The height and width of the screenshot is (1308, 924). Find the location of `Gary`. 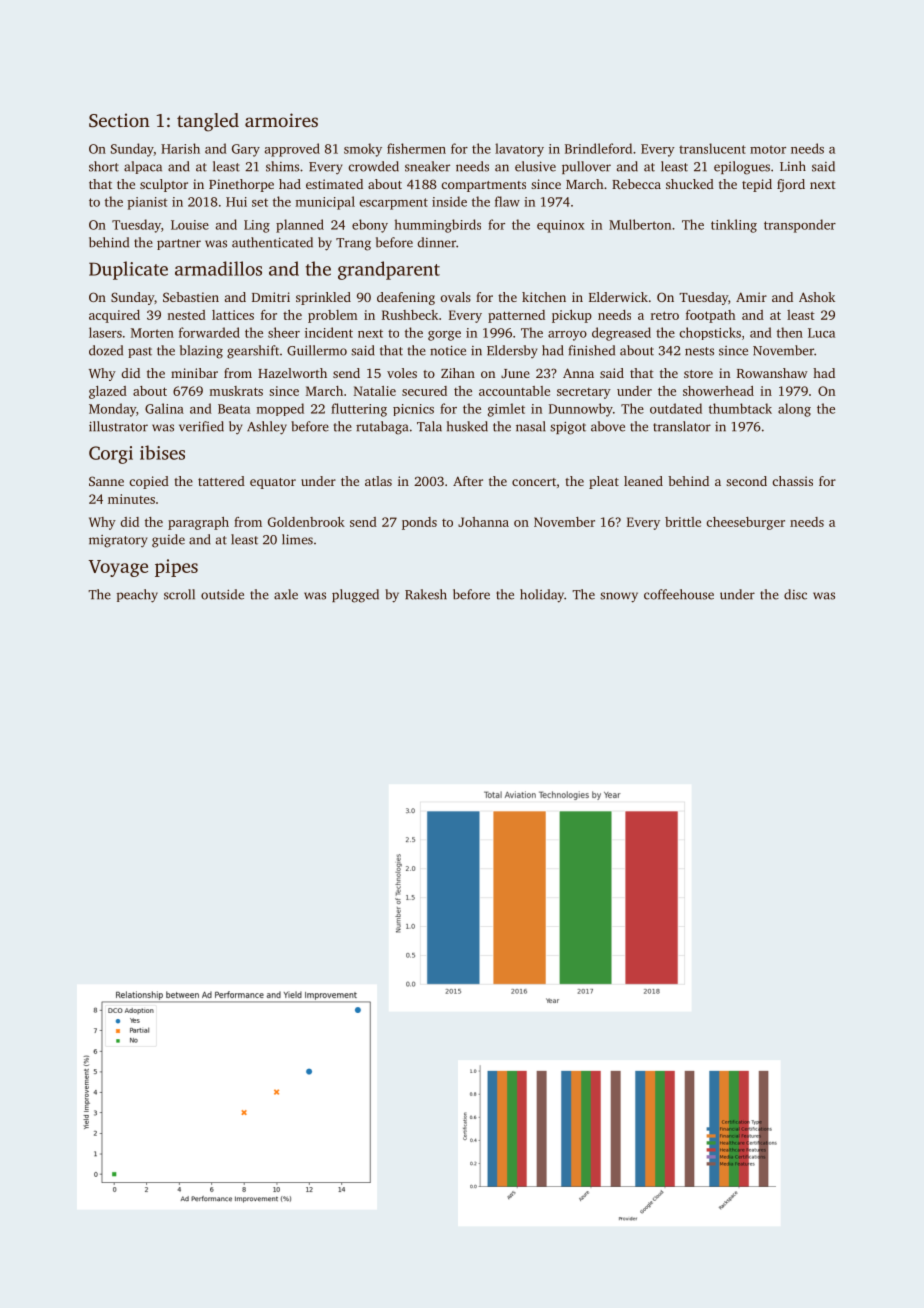

Gary is located at coordinates (246, 150).
